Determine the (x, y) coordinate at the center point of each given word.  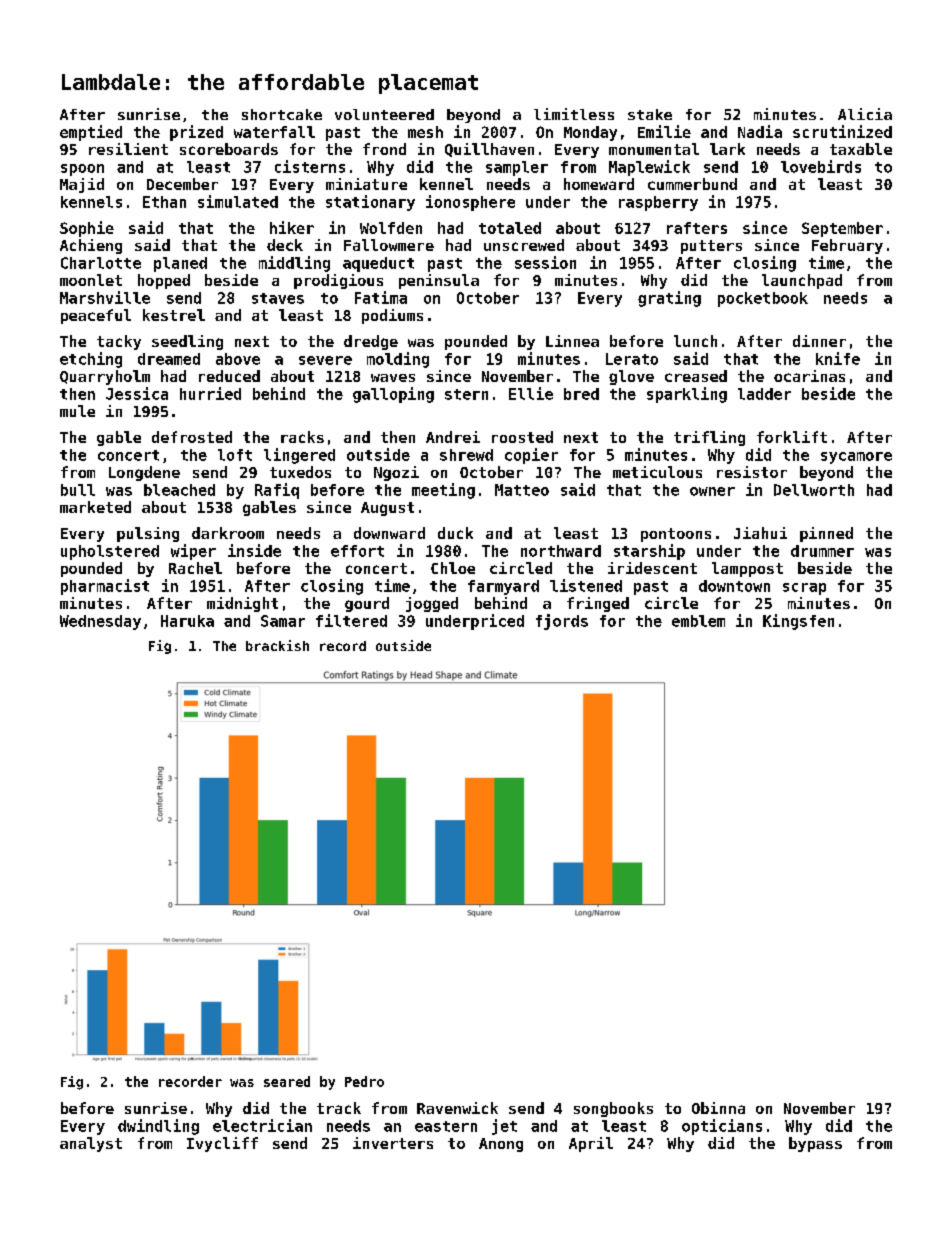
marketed (95, 507)
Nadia (760, 131)
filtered (351, 620)
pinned (826, 534)
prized (196, 133)
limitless (574, 114)
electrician (262, 1125)
